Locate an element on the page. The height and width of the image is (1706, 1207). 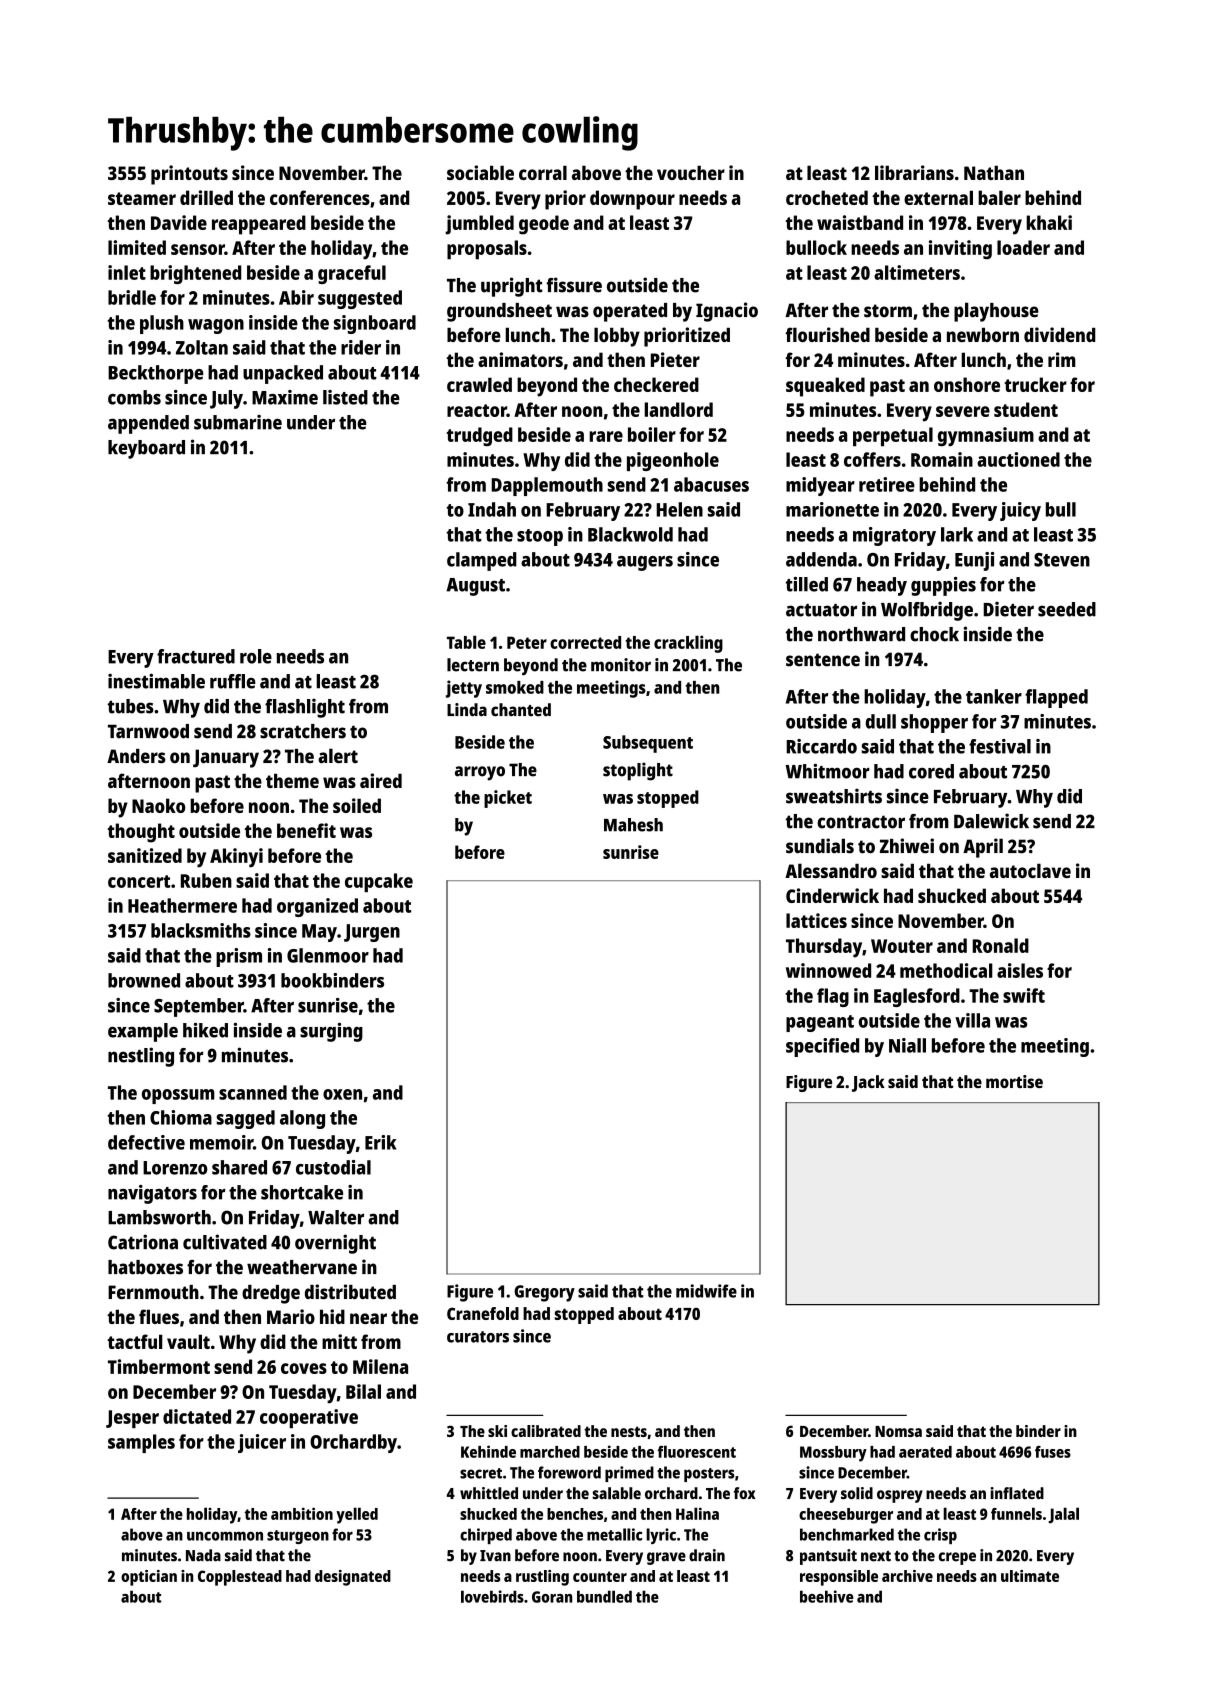
wagon is located at coordinates (216, 326).
